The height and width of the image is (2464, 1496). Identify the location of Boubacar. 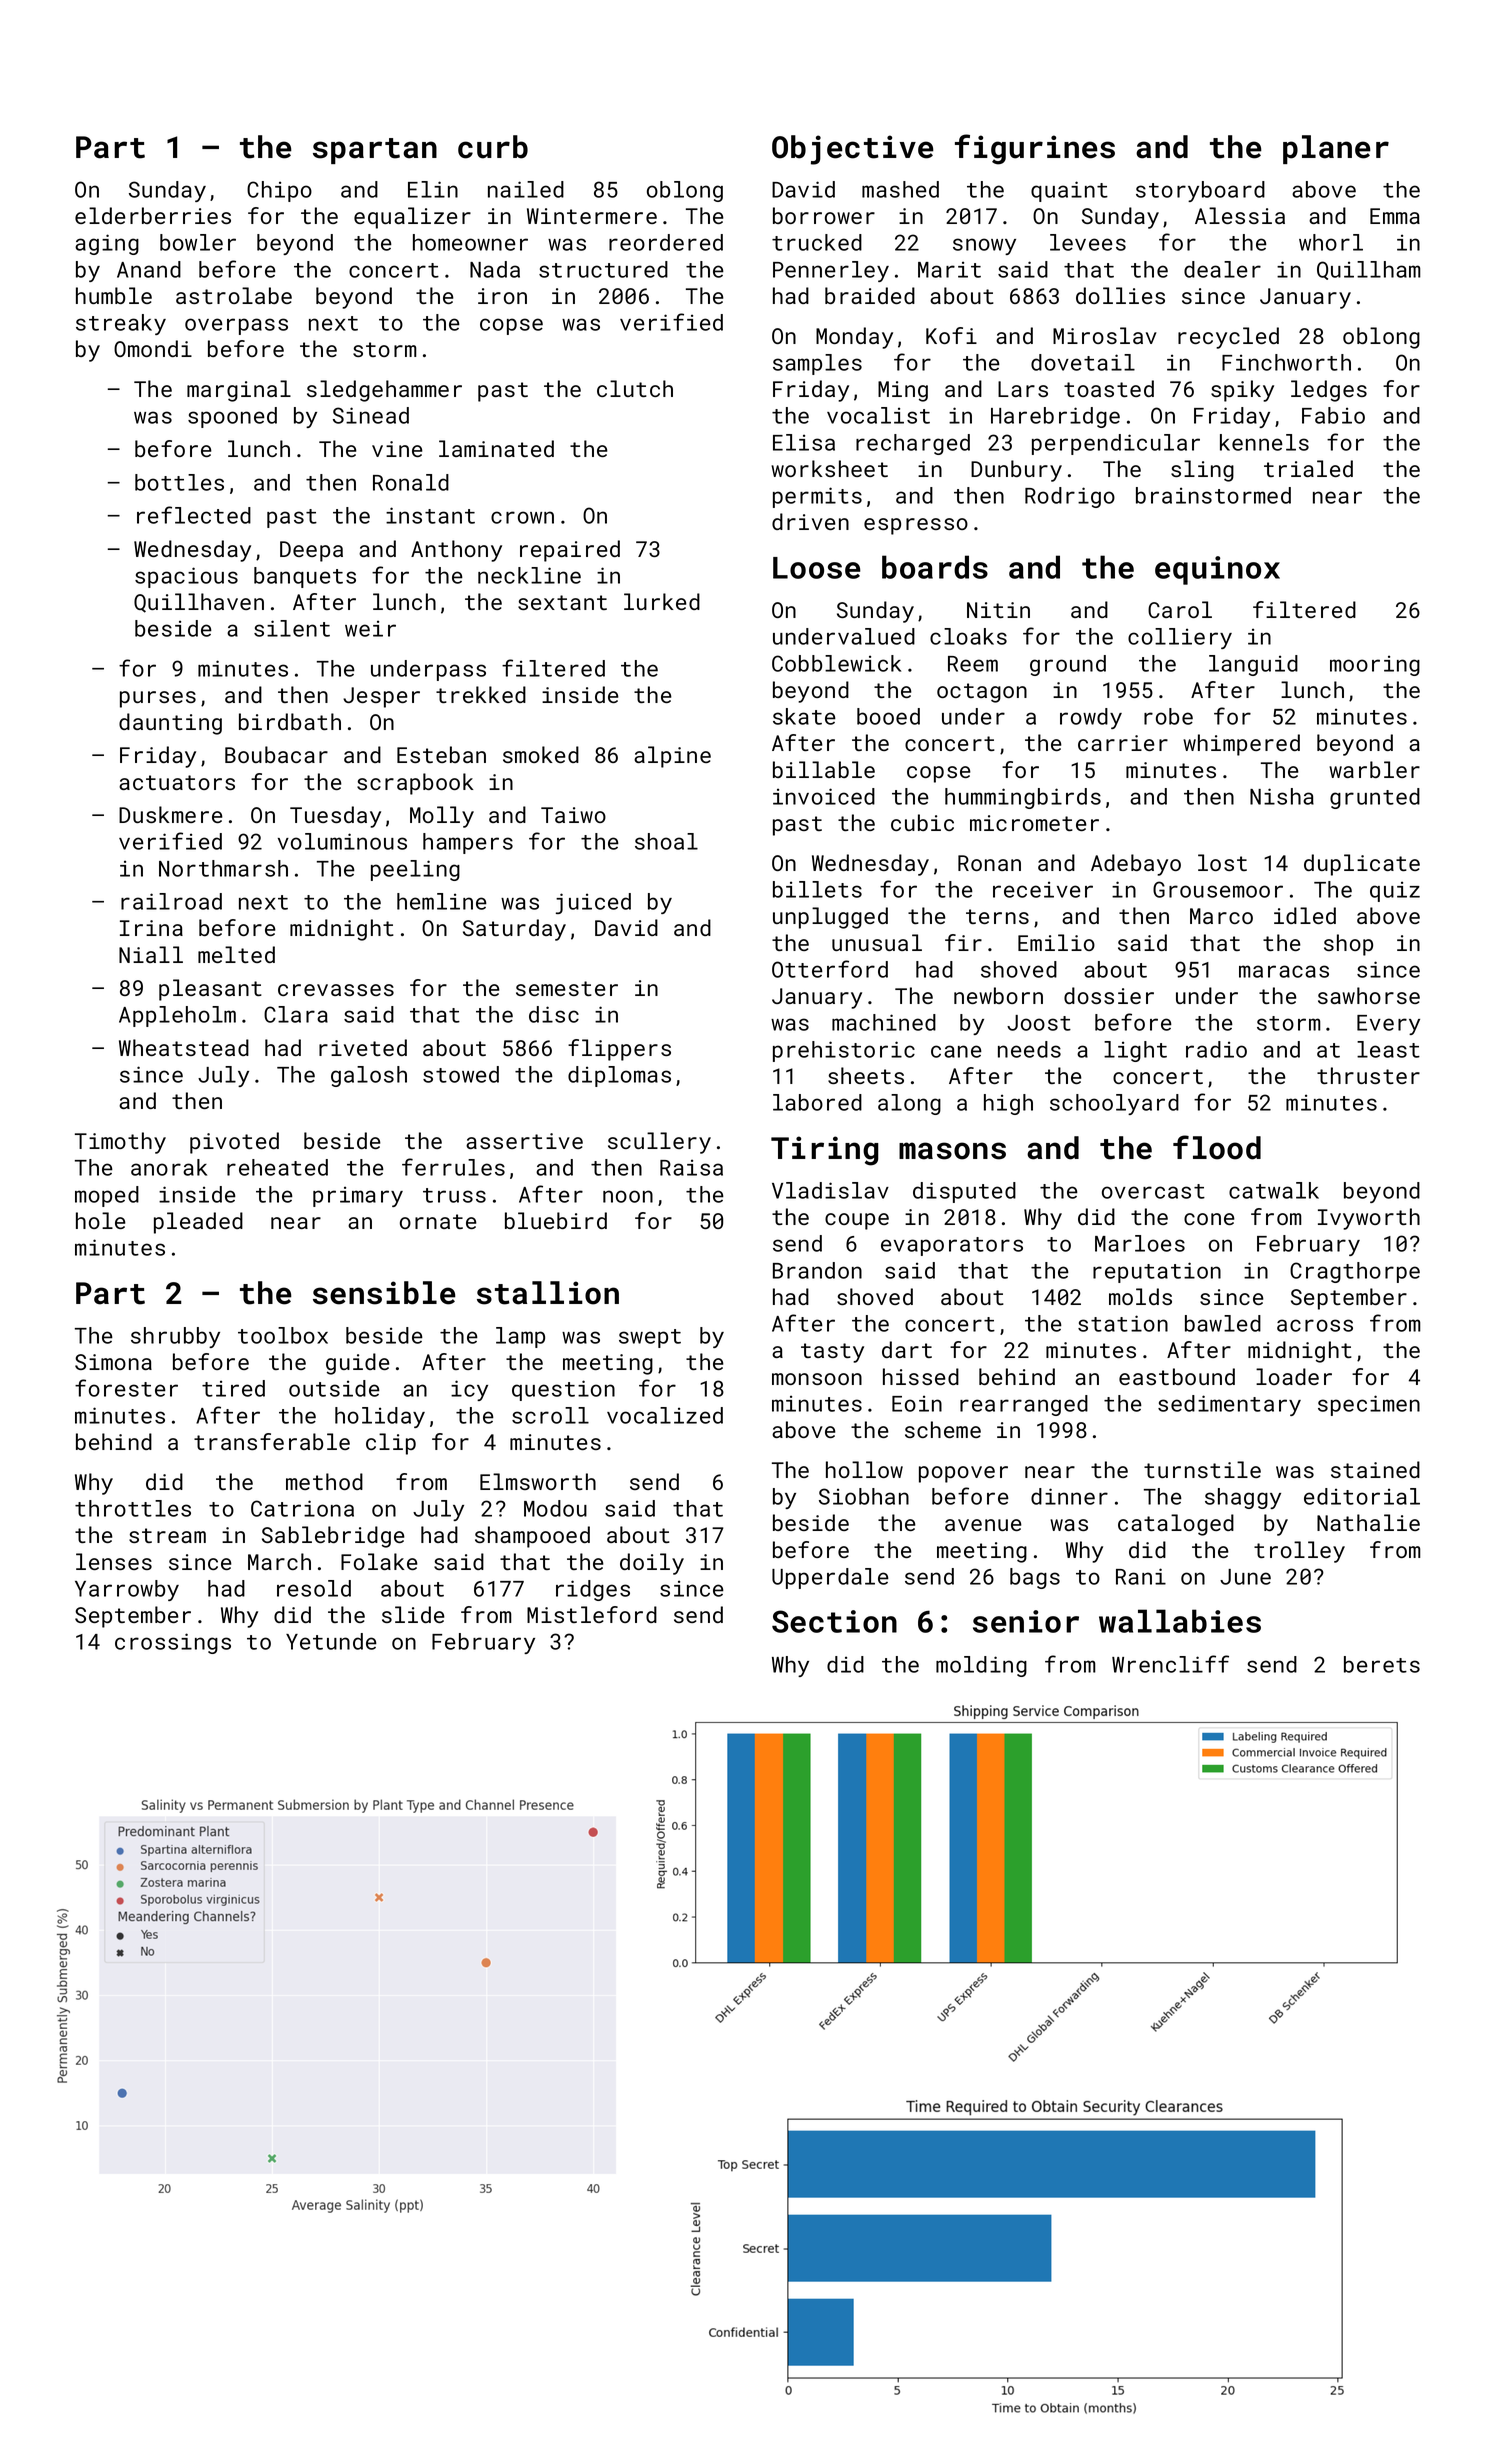
(276, 754).
